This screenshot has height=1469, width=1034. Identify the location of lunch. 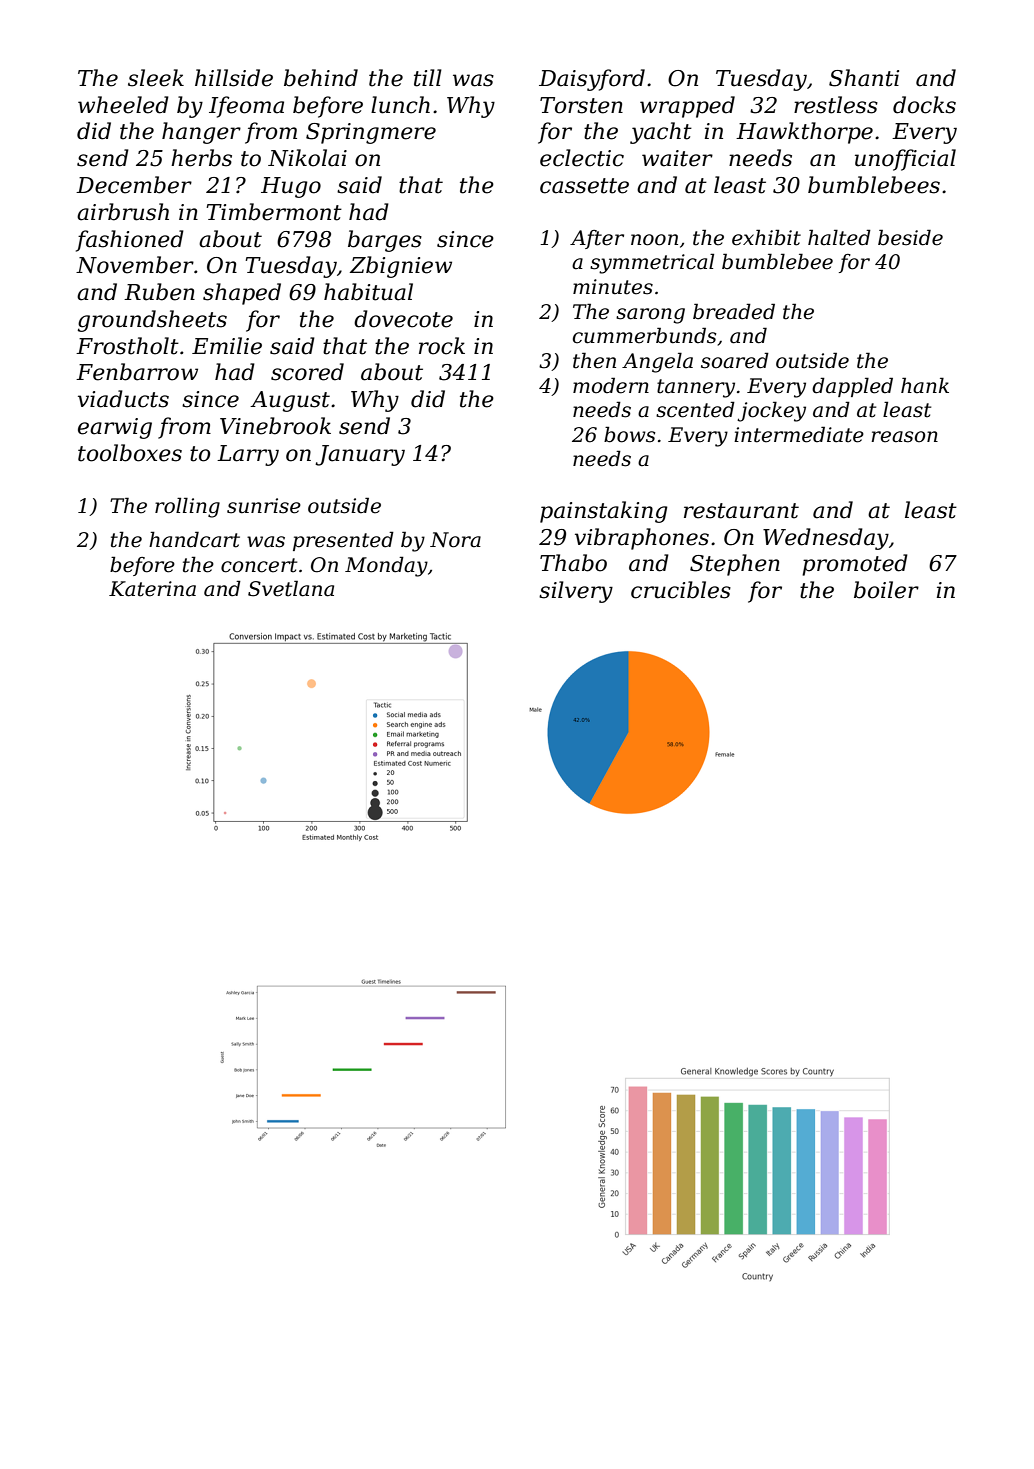
(400, 105).
